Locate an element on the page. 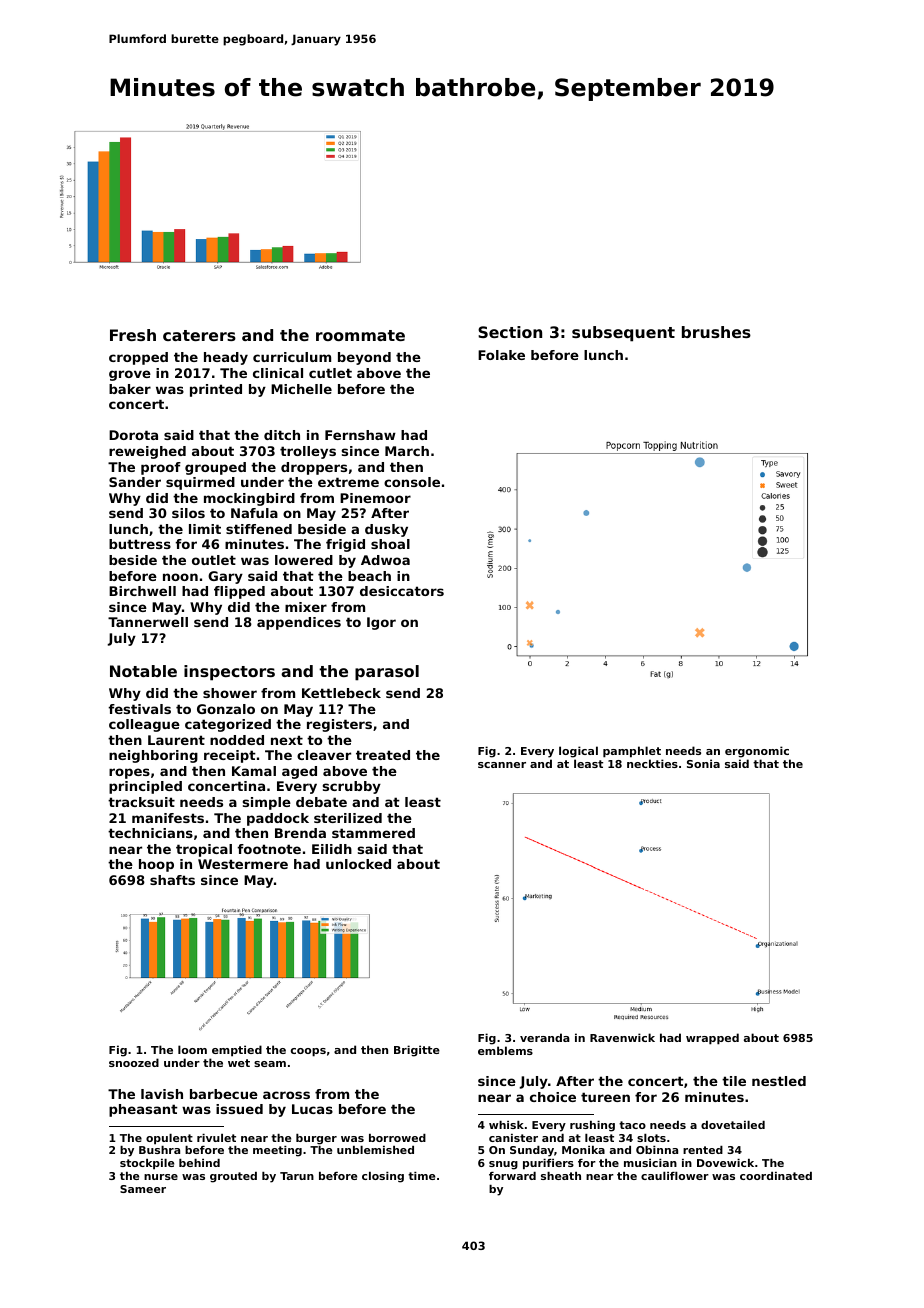  ergonomic is located at coordinates (757, 752).
